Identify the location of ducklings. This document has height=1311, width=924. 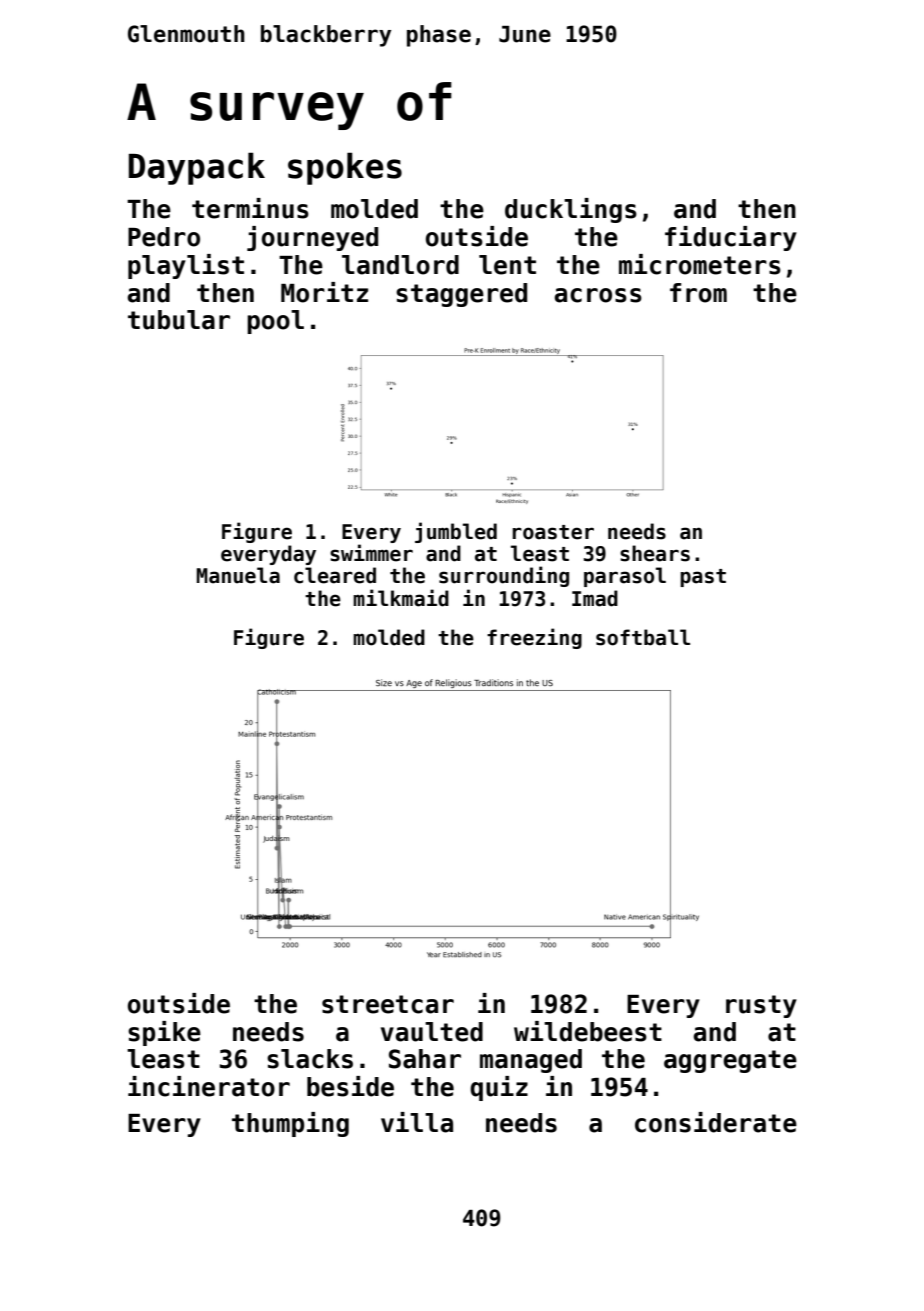
(571, 210).
